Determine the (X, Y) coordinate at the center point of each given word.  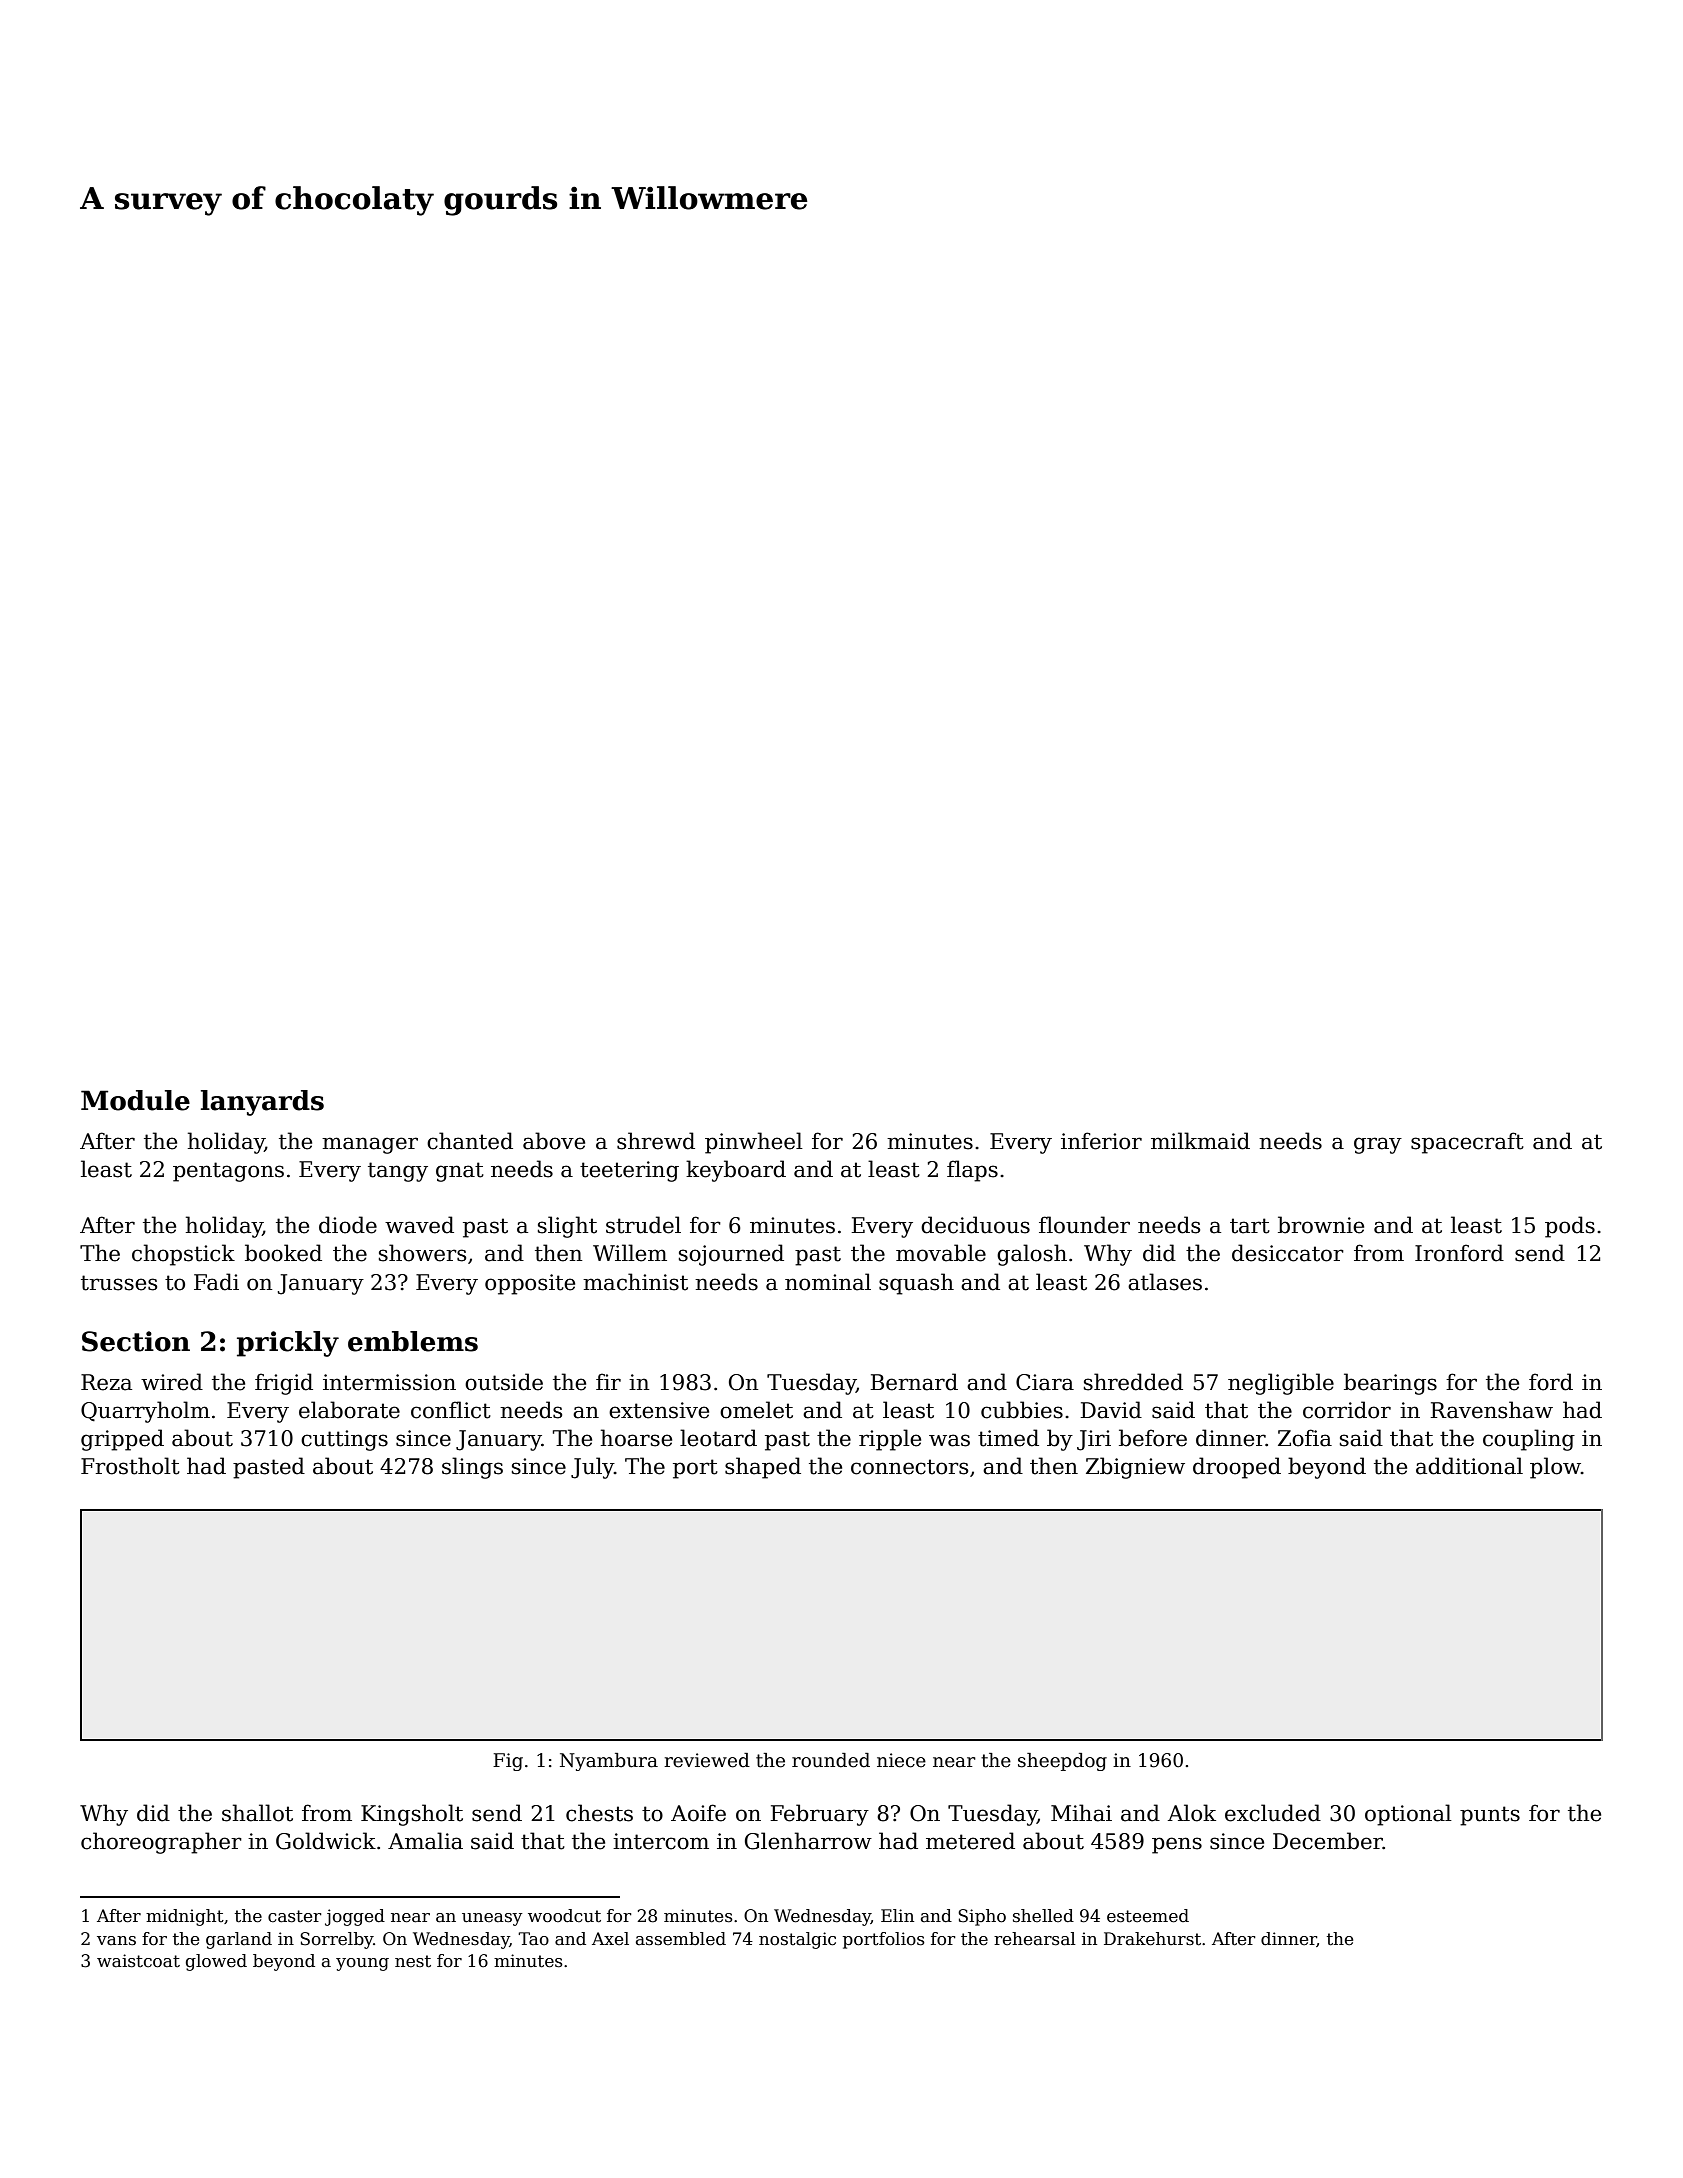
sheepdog (1062, 1762)
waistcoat (138, 1961)
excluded (1273, 1813)
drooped (1237, 1468)
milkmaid (1200, 1141)
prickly (288, 1344)
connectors (909, 1467)
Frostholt (130, 1466)
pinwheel (754, 1143)
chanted (470, 1141)
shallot (257, 1813)
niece (901, 1760)
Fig (508, 1762)
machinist (635, 1282)
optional (1408, 1815)
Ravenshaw (1491, 1410)
